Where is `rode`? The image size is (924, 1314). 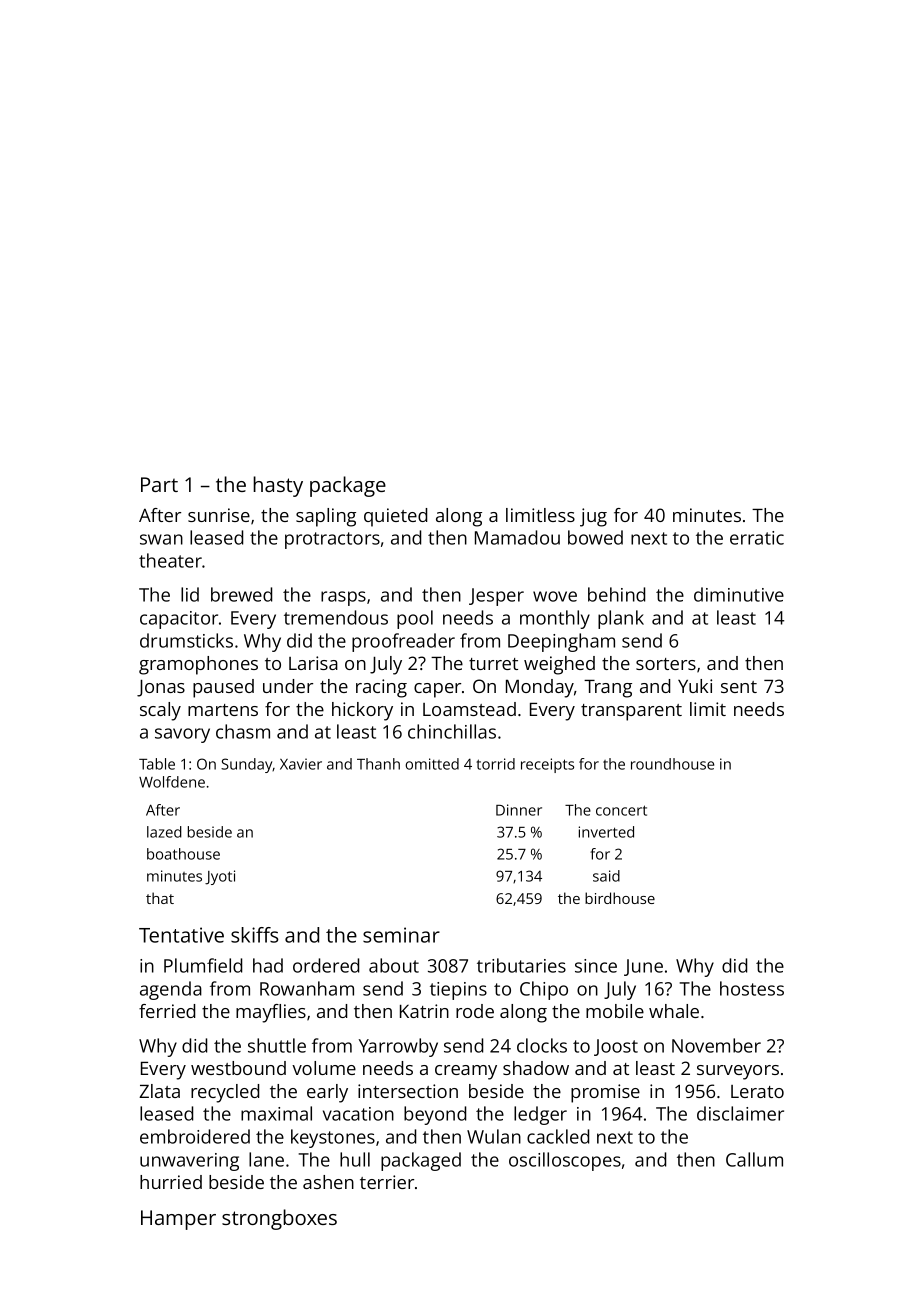
rode is located at coordinates (475, 1011).
